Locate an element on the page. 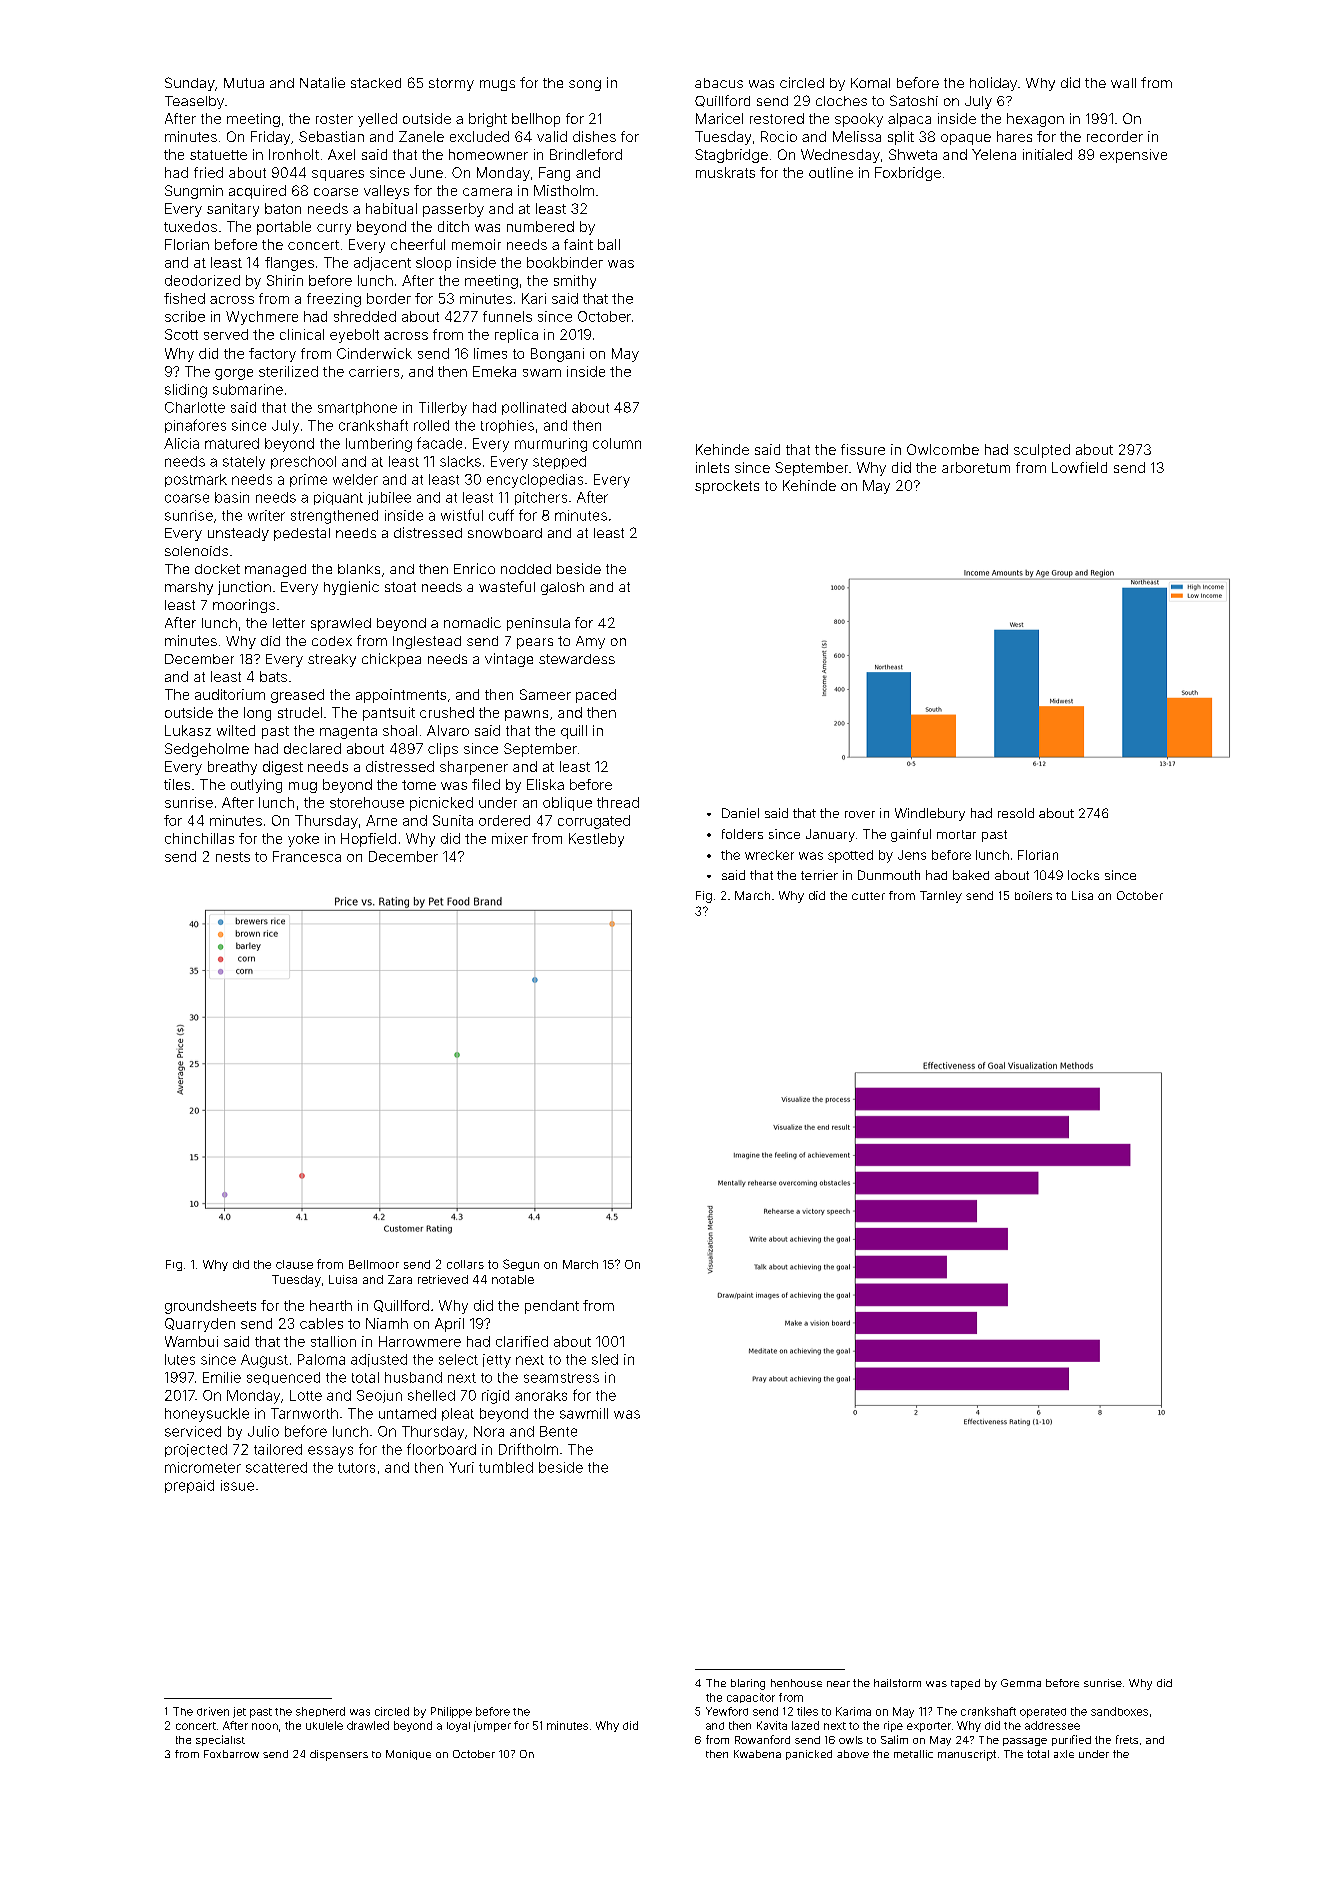 The height and width of the page is (1892, 1337). Kestleby is located at coordinates (596, 840).
